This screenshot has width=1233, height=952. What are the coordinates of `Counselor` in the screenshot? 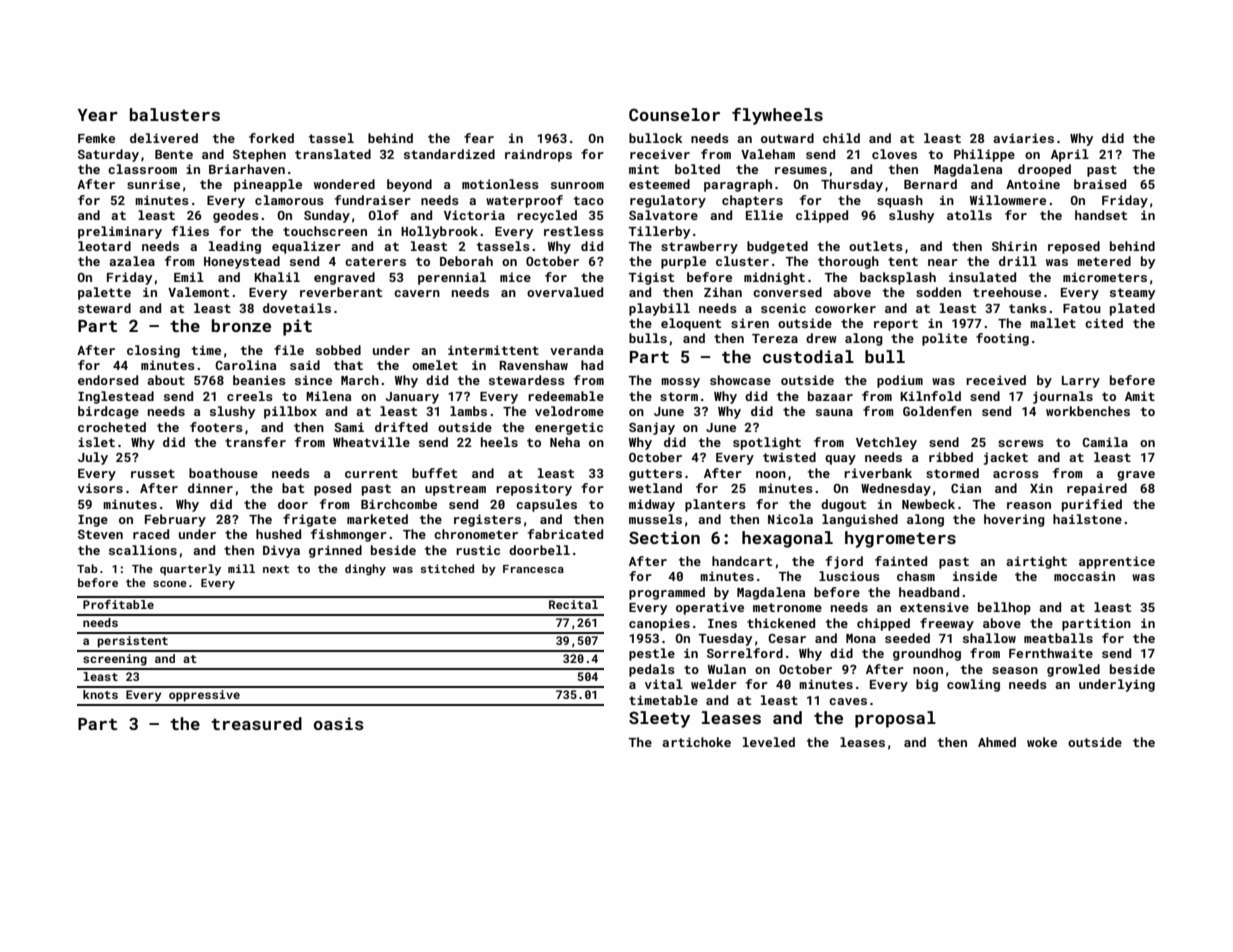 It's located at (674, 114).
